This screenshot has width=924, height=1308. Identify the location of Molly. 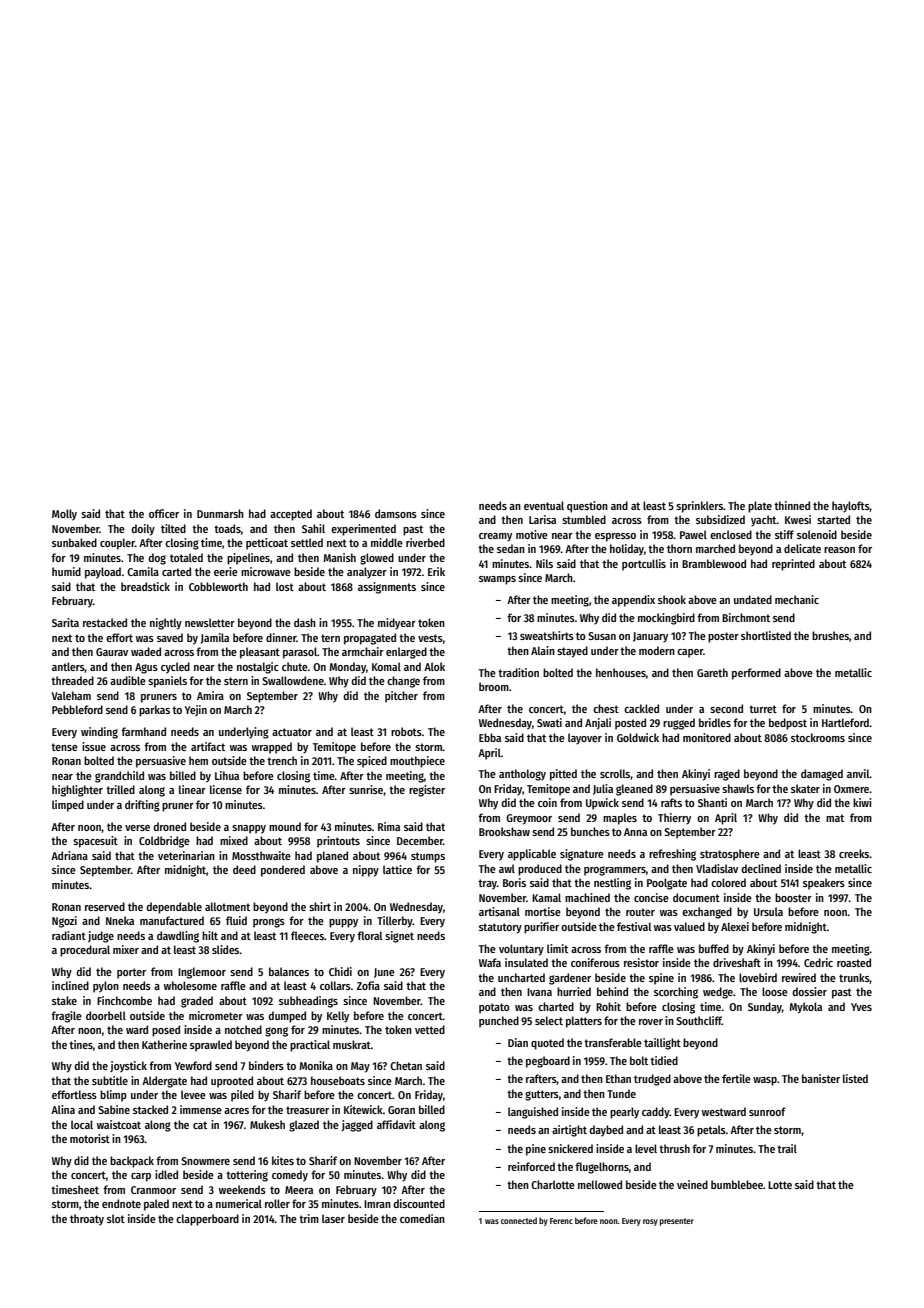
(64, 515).
